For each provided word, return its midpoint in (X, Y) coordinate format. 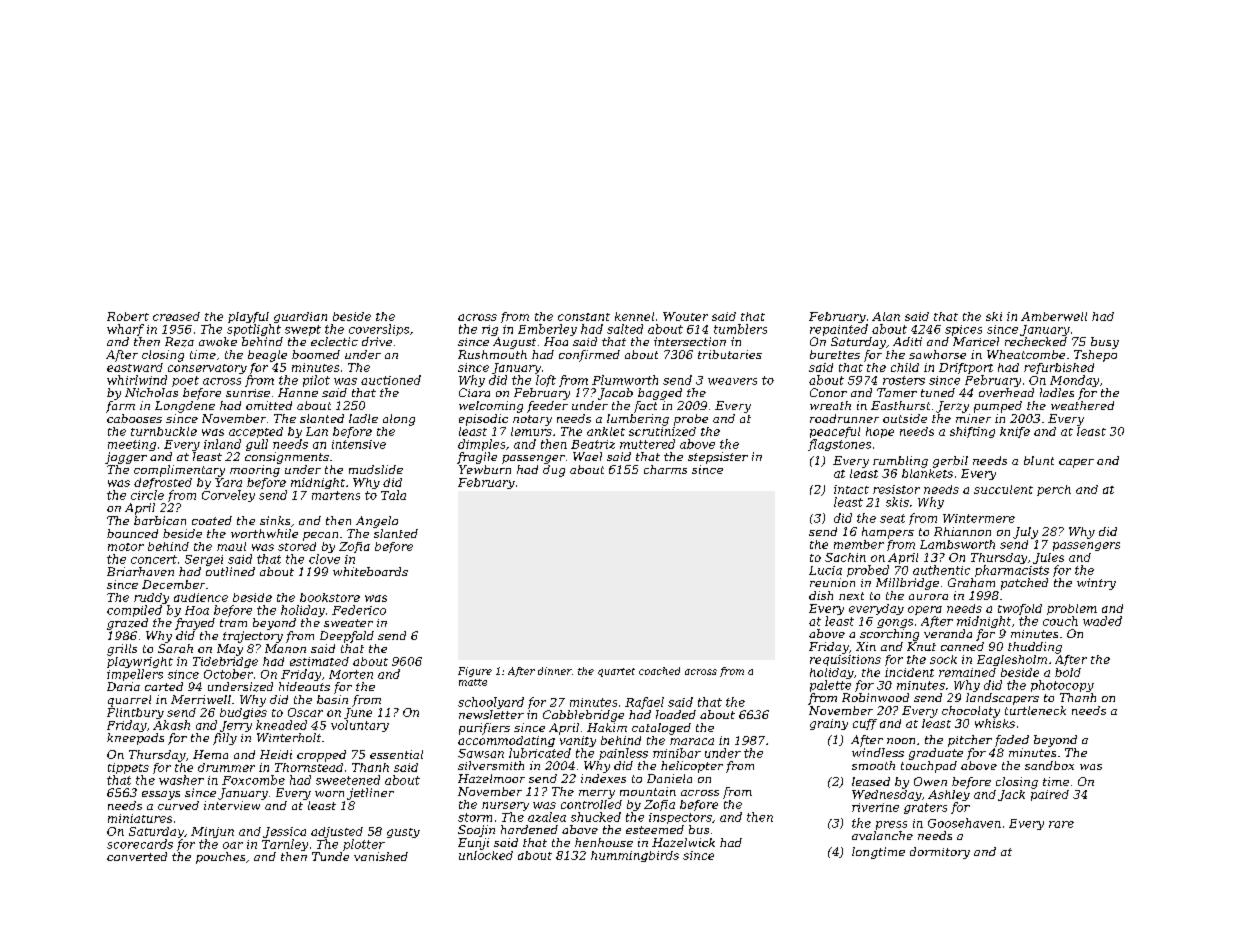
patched (1024, 584)
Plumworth (625, 380)
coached (659, 671)
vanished (381, 856)
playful (248, 317)
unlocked (486, 855)
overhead (1006, 392)
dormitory (940, 853)
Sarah (175, 648)
